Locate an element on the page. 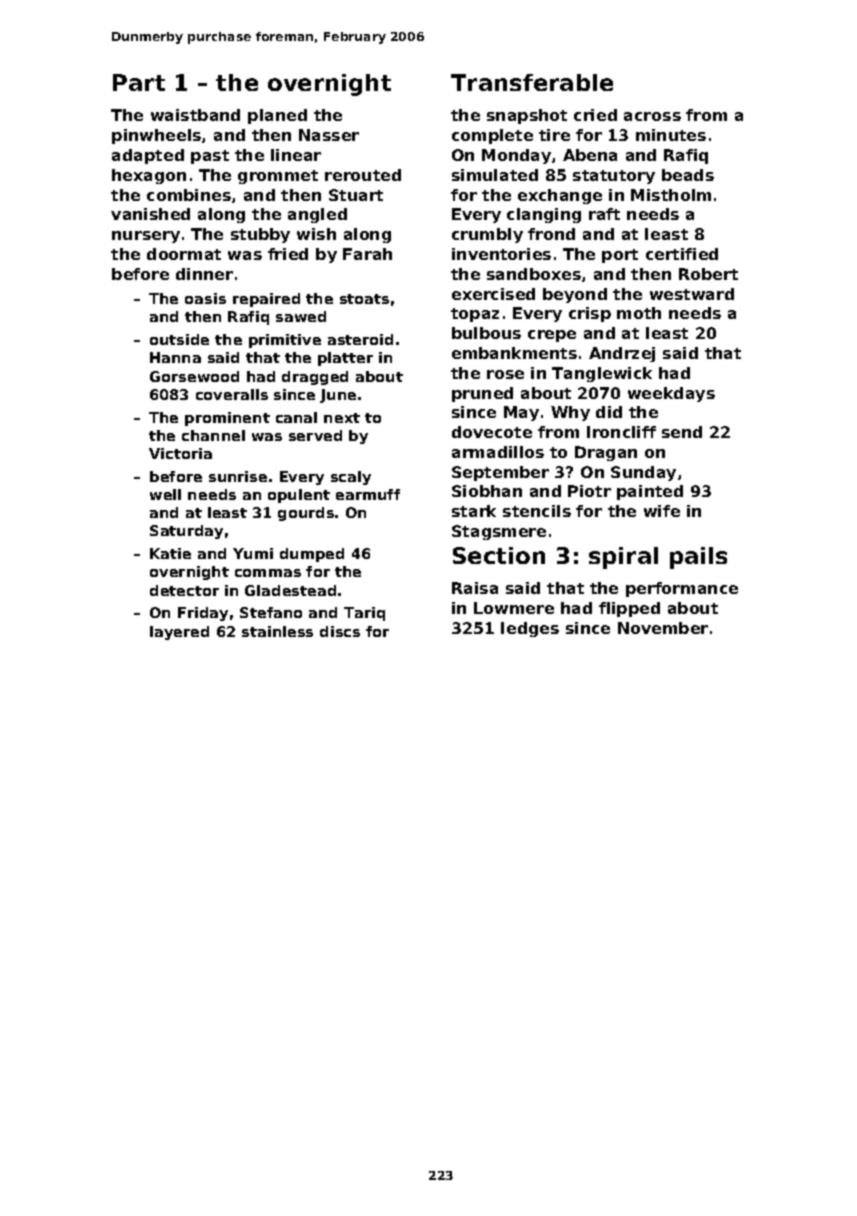 This image has height=1216, width=857. weekdays is located at coordinates (671, 394).
